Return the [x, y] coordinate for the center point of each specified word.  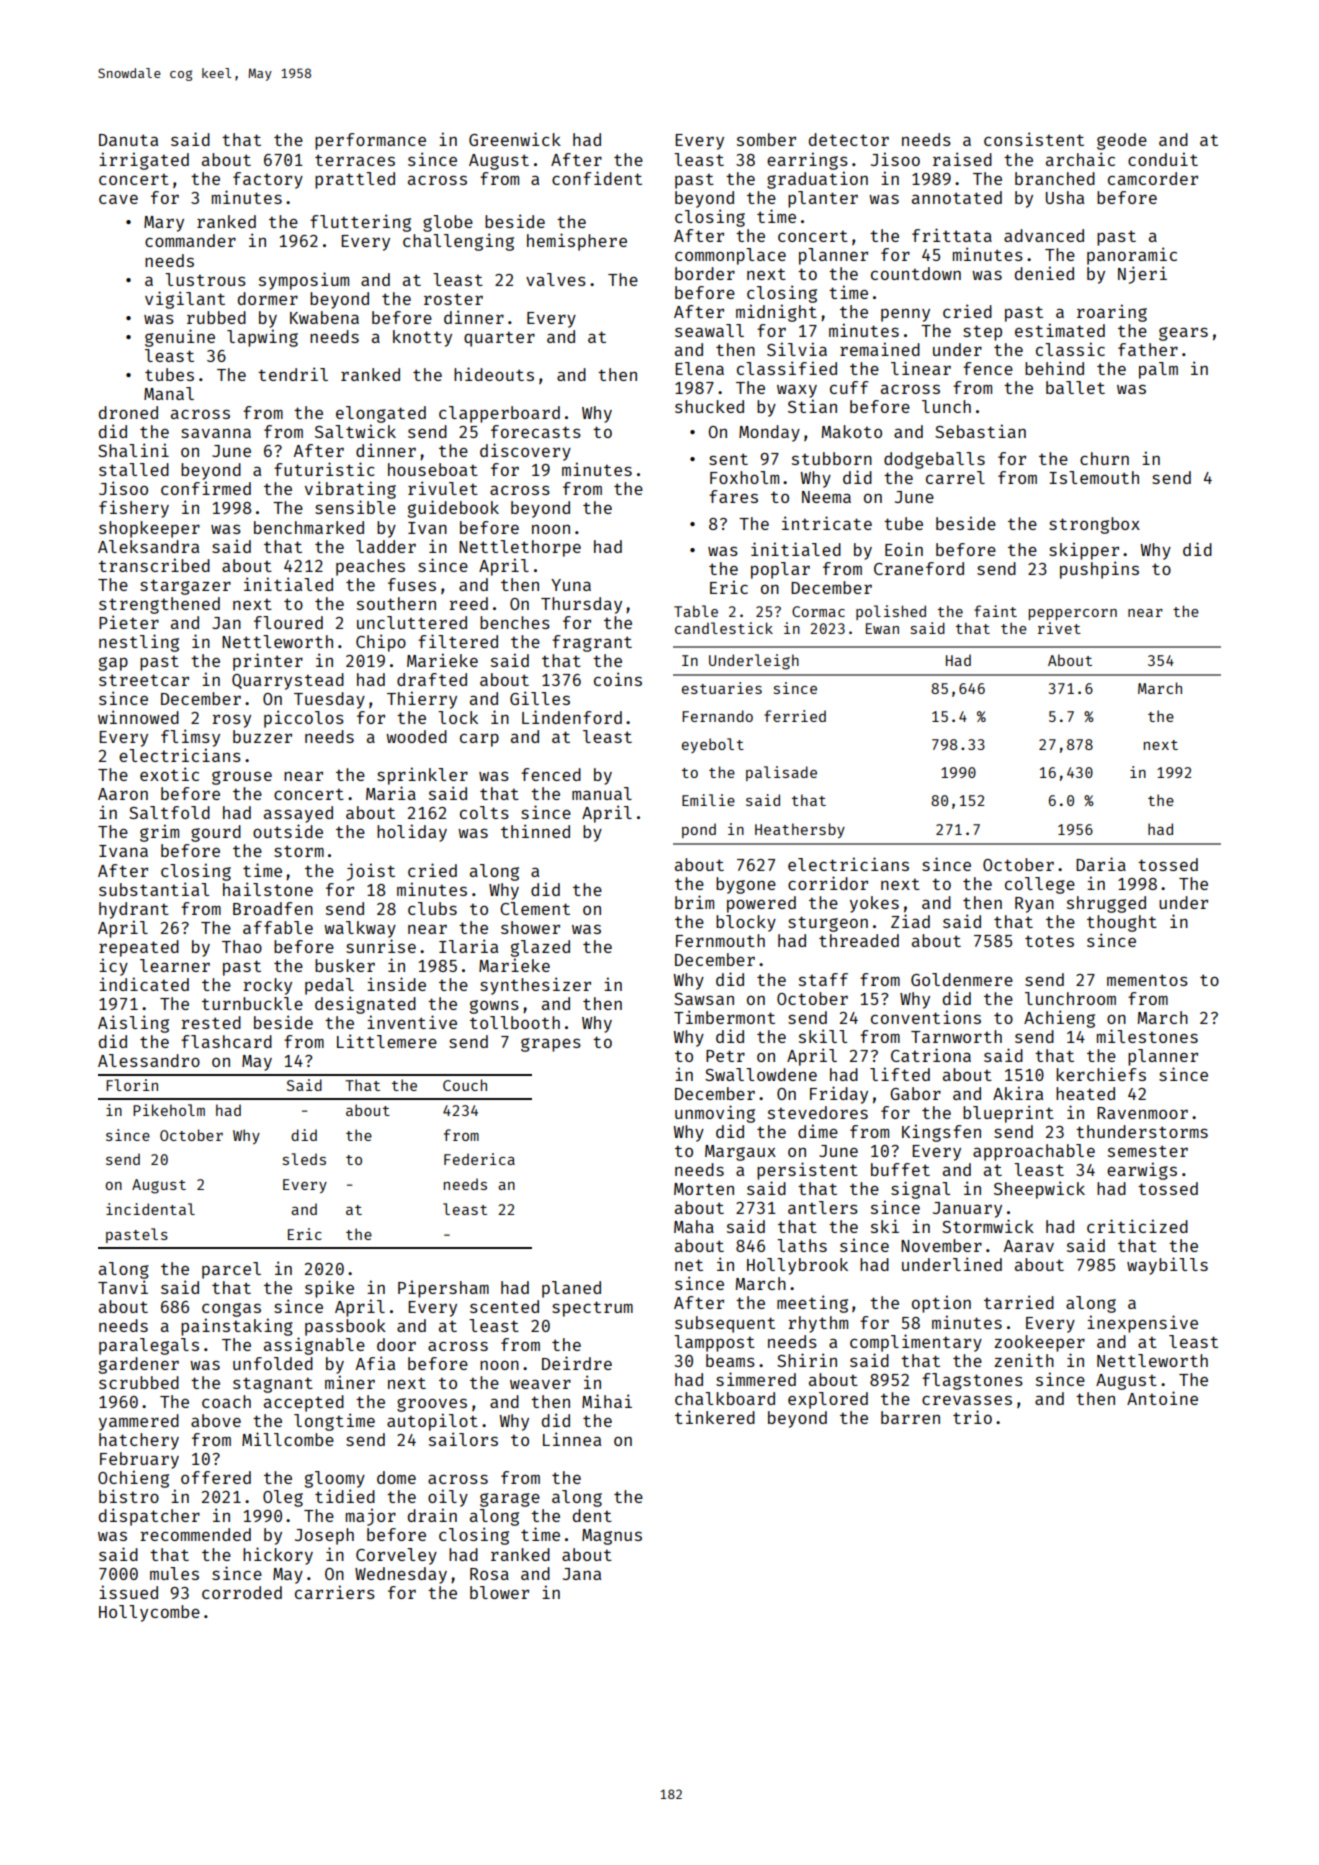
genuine [180, 338]
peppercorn [1073, 614]
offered [216, 1477]
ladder [386, 546]
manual [602, 793]
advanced [1044, 235]
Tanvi [123, 1287]
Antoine [1162, 1398]
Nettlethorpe [520, 548]
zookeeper [1039, 1343]
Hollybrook [797, 1266]
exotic [169, 774]
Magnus [612, 1537]
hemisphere [577, 242]
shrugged [1106, 904]
